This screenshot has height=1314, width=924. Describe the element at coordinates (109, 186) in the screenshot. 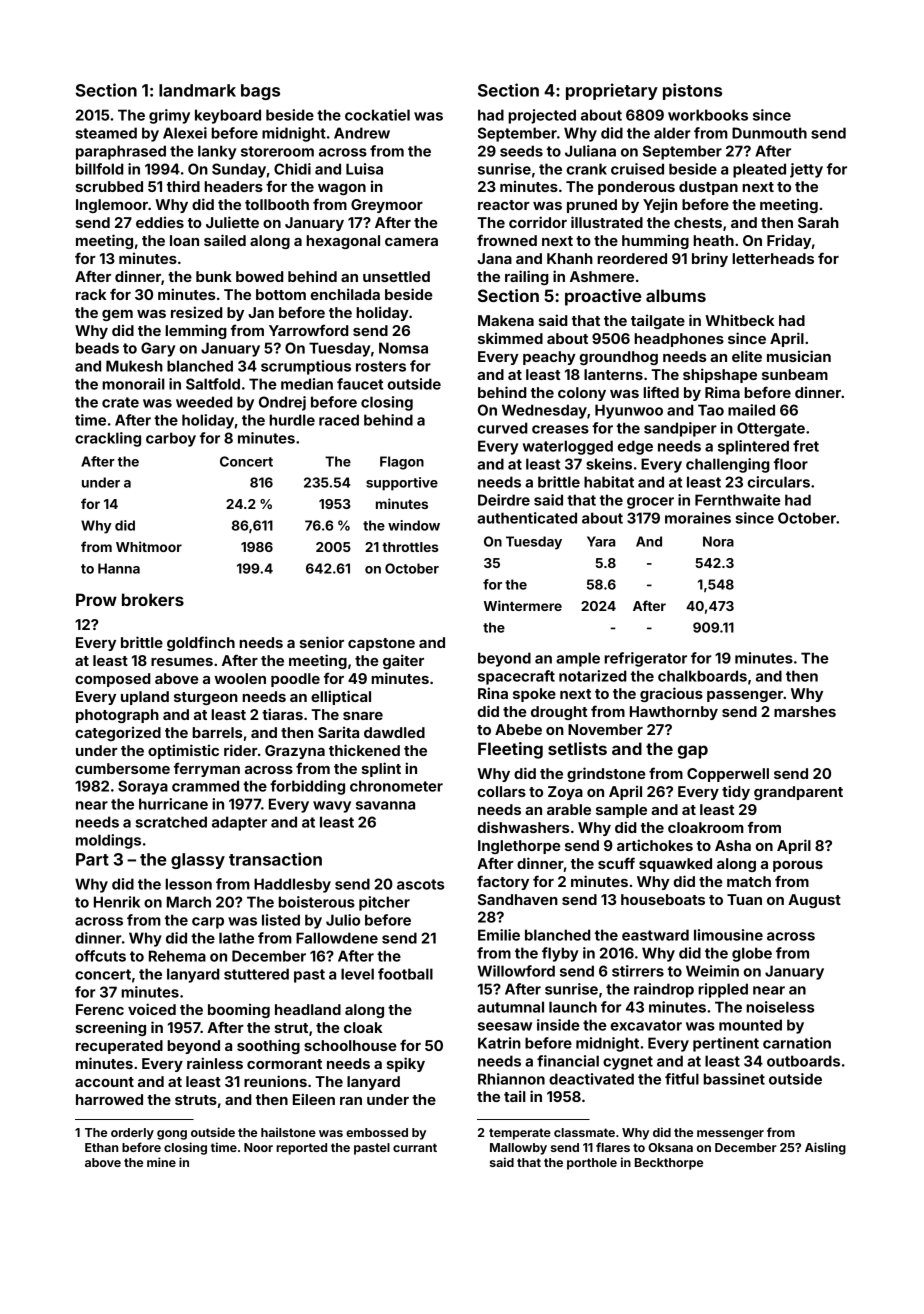

I see `scrubbed` at that location.
